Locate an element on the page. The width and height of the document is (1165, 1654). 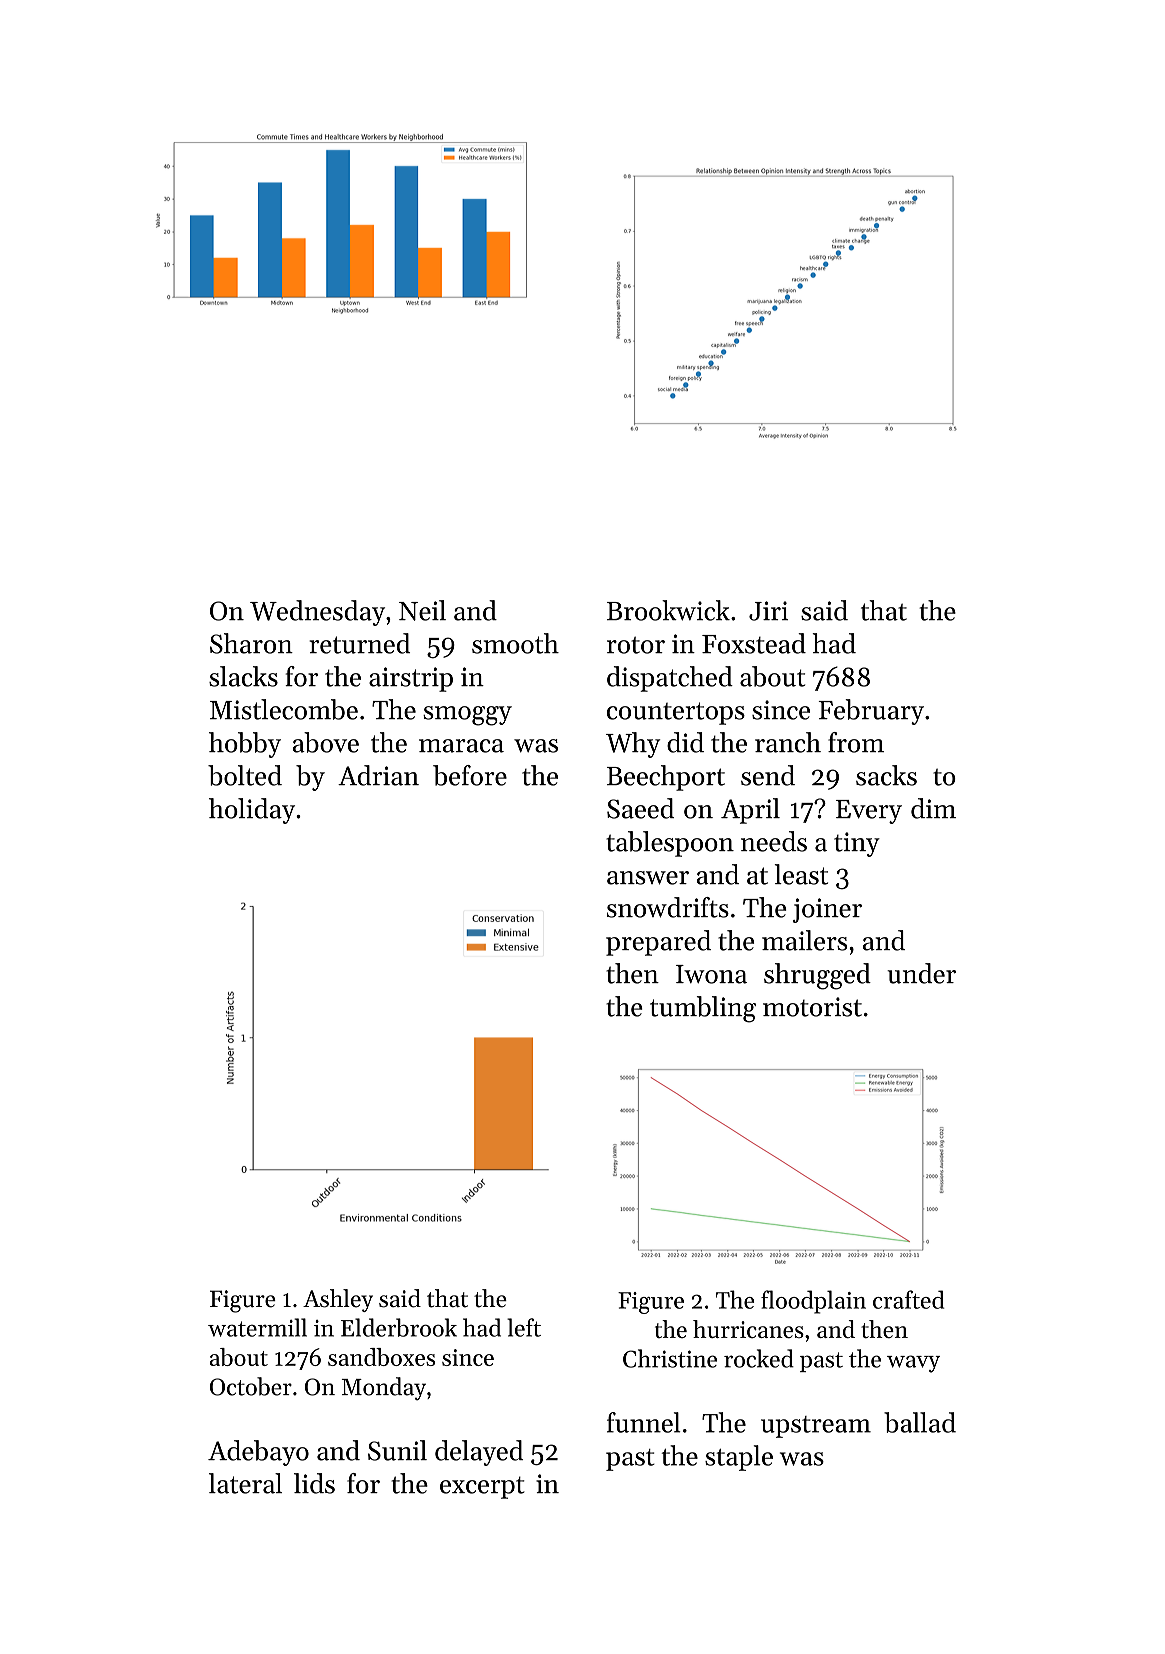
holiday is located at coordinates (252, 811).
